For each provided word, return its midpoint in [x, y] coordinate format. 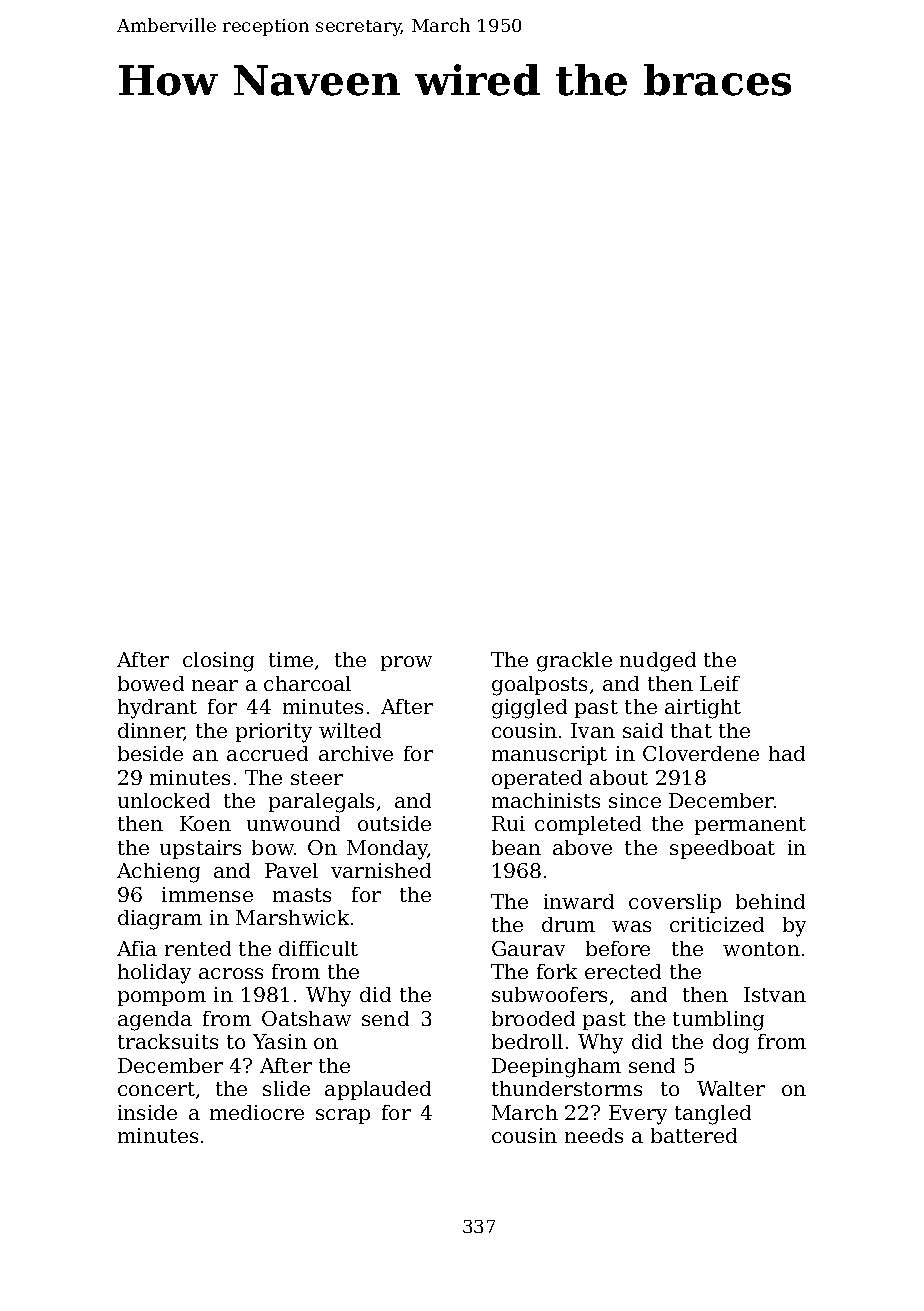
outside [394, 823]
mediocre [257, 1112]
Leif [720, 683]
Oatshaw [306, 1018]
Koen [205, 823]
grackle [574, 662]
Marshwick [292, 917]
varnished [381, 870]
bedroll [527, 1041]
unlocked [164, 800]
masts [302, 895]
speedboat [722, 849]
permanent [750, 826]
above [582, 847]
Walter [731, 1088]
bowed [151, 683]
